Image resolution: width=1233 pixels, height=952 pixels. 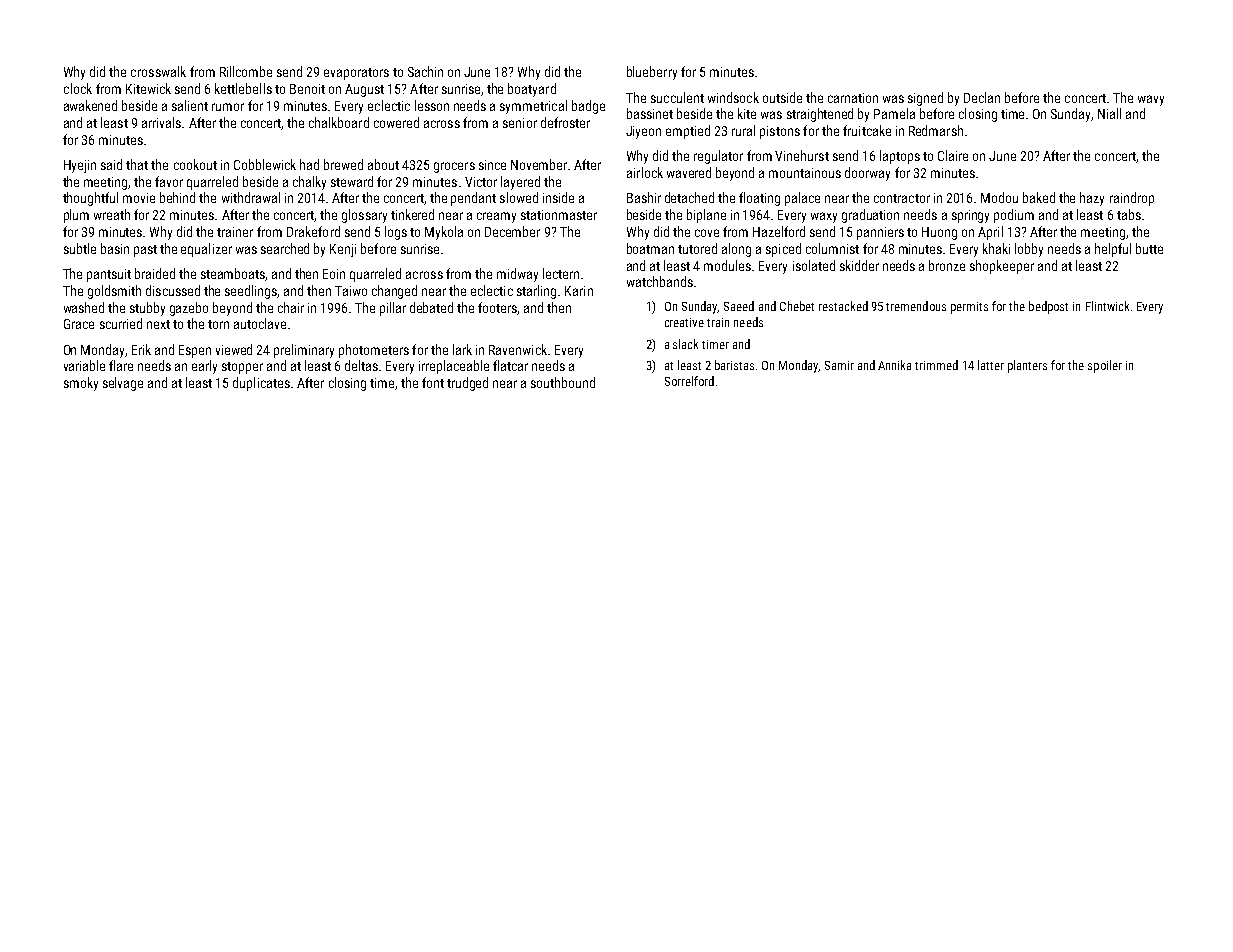 What do you see at coordinates (561, 273) in the screenshot?
I see `lectern` at bounding box center [561, 273].
